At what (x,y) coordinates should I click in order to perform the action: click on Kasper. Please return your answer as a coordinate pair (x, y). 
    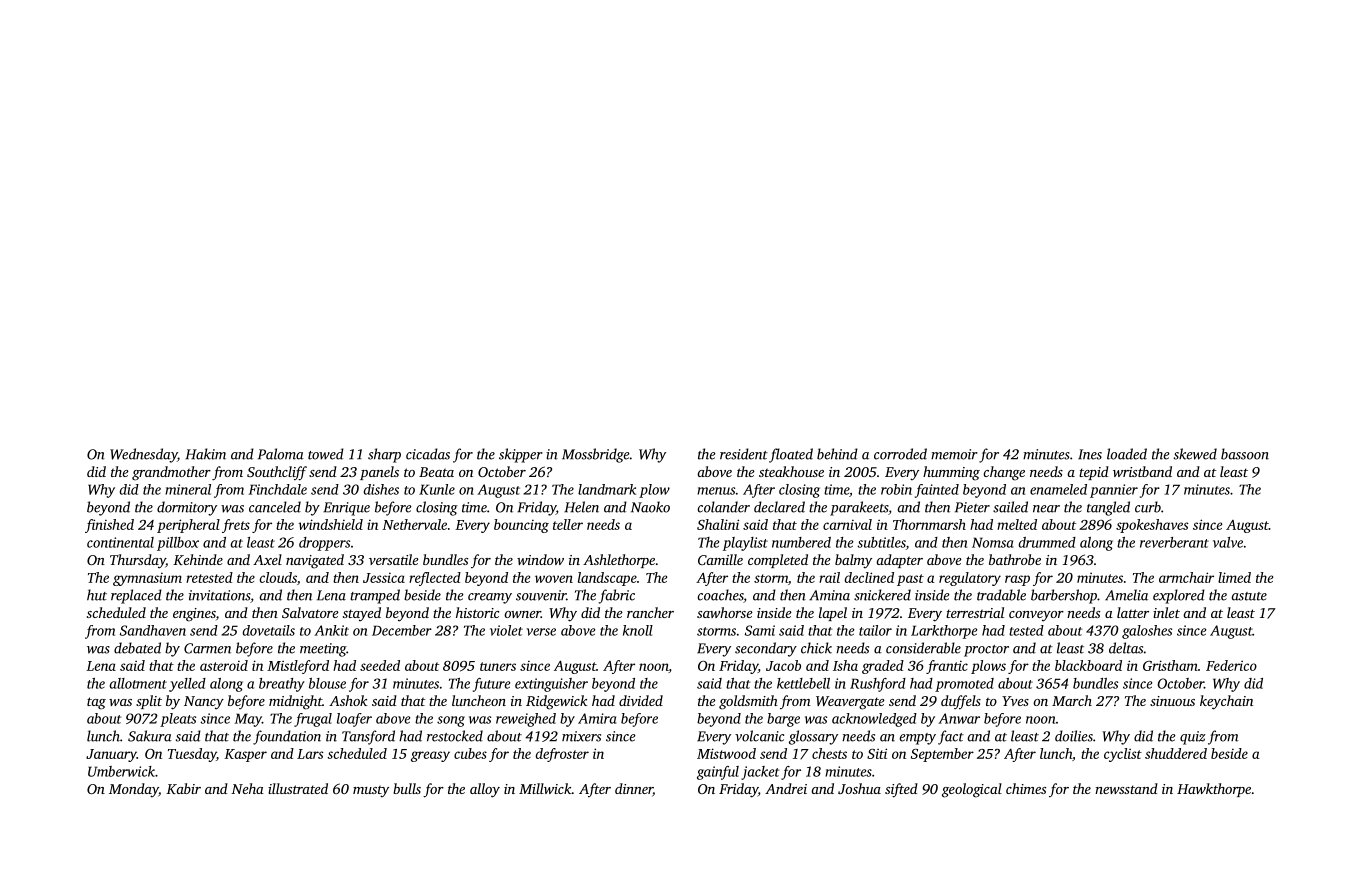
    Looking at the image, I should click on (245, 755).
